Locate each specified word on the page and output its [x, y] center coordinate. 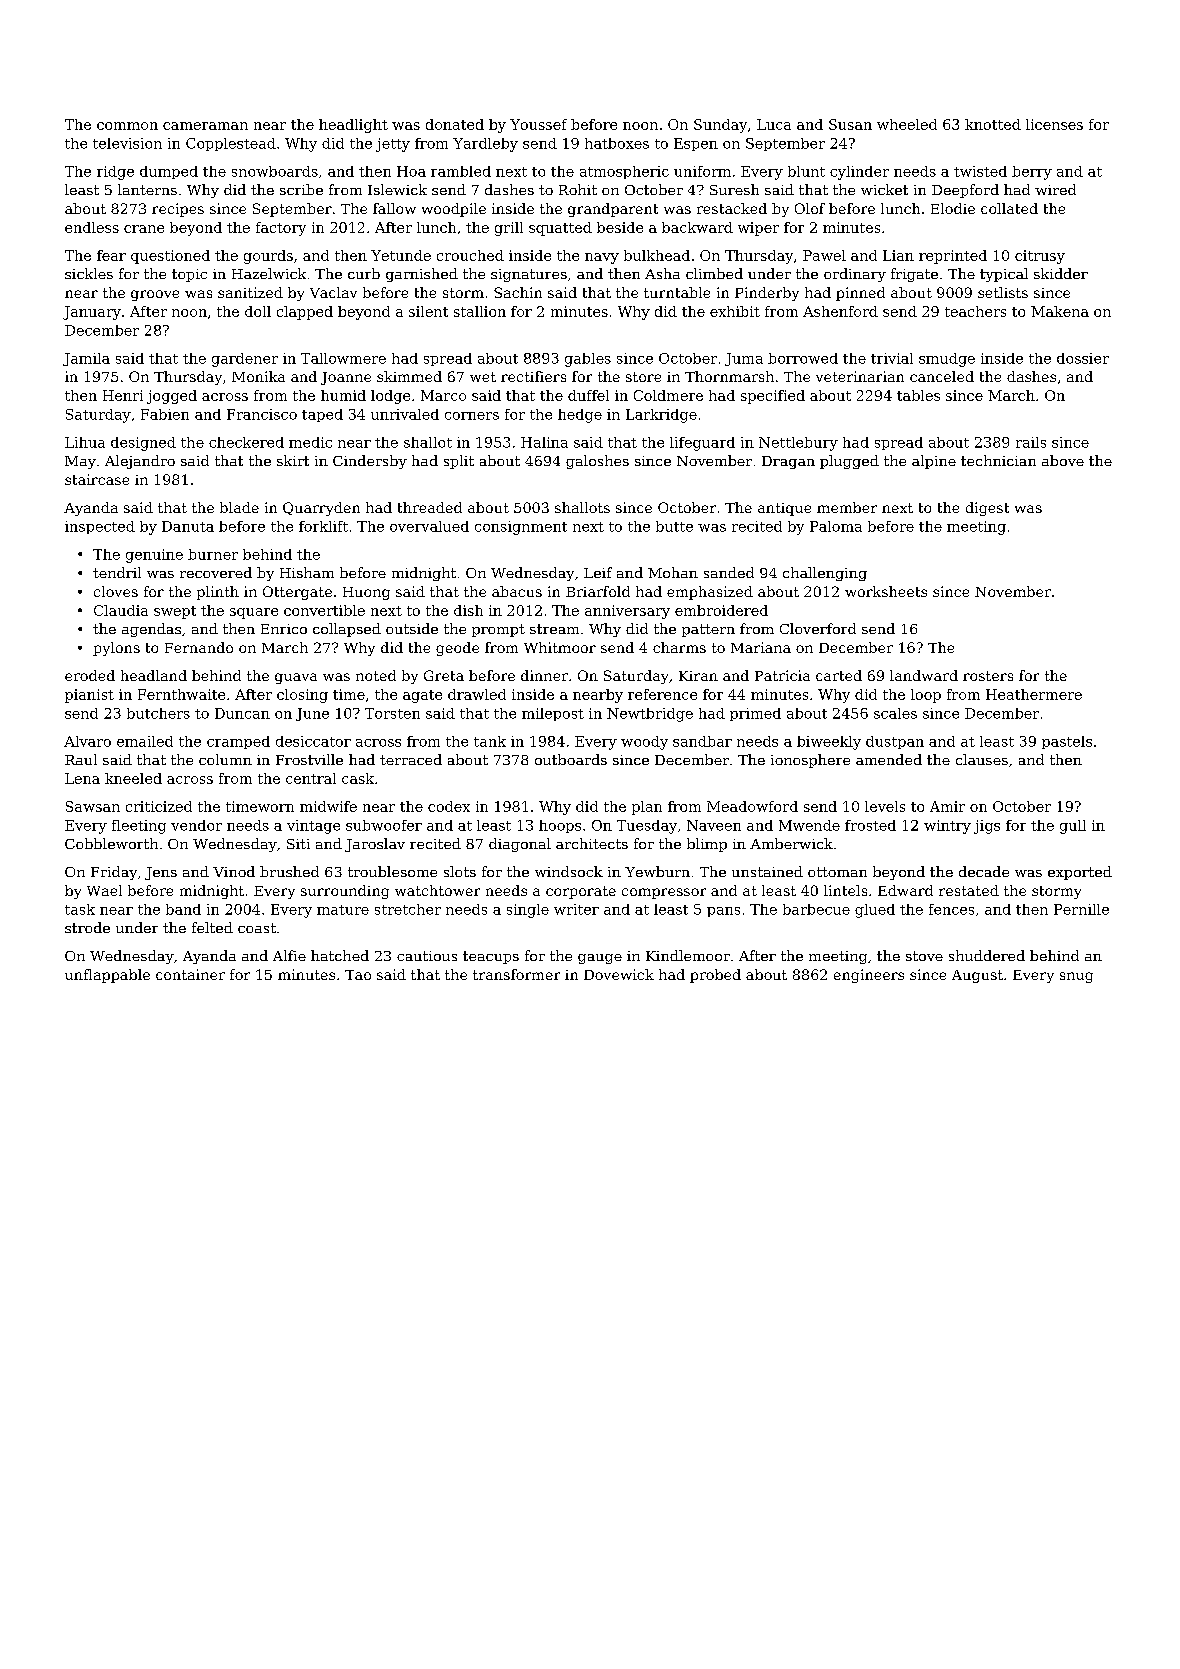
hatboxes [617, 143]
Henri [123, 395]
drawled [477, 694]
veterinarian [860, 376]
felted [212, 927]
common [127, 126]
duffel [588, 395]
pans [723, 912]
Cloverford [818, 628]
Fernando [199, 647]
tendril [117, 572]
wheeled [907, 124]
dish [468, 610]
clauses [982, 759]
